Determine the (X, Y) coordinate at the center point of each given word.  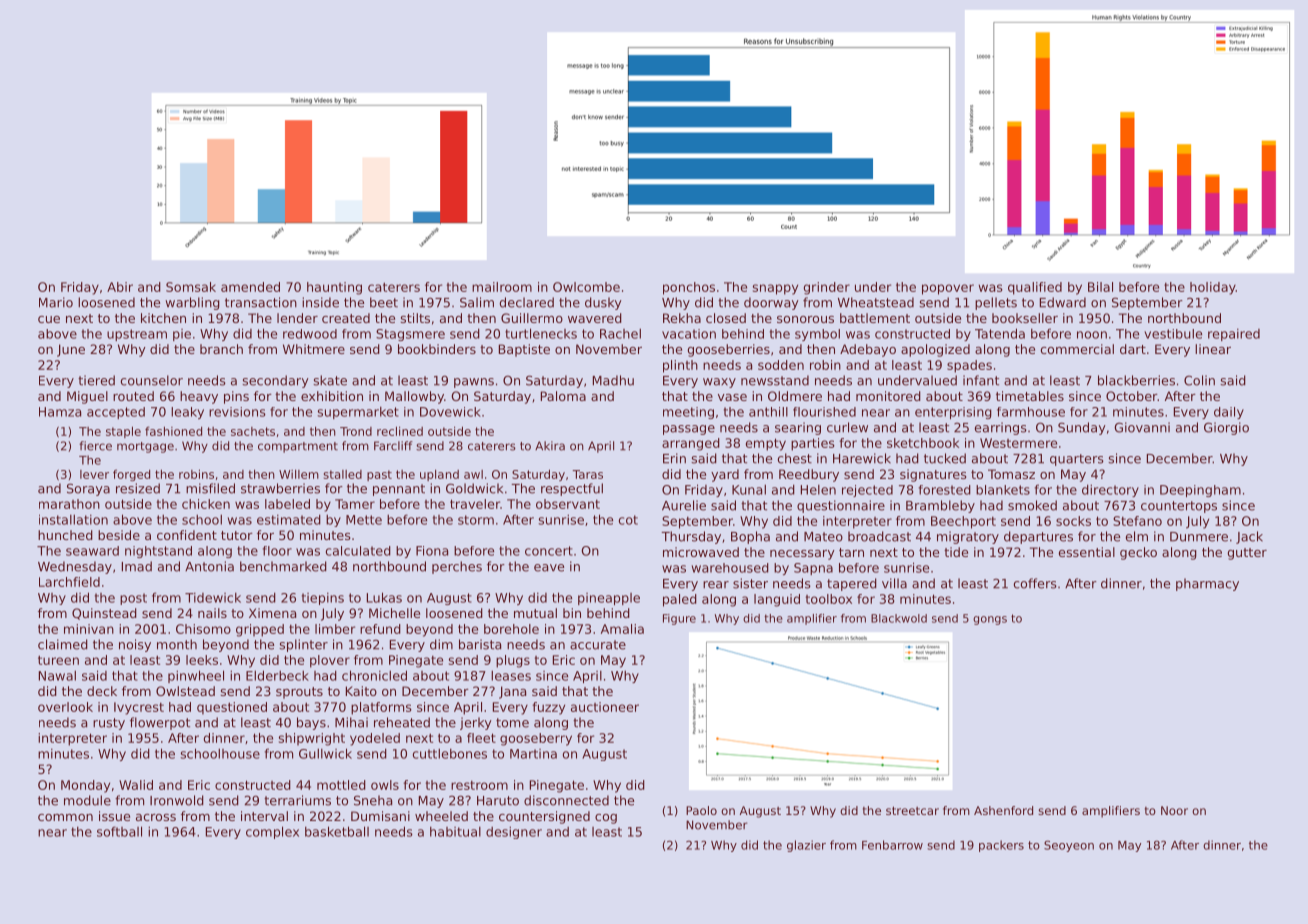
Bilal (1100, 287)
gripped (260, 630)
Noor (1174, 810)
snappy (775, 289)
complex (272, 832)
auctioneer (605, 707)
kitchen (163, 318)
